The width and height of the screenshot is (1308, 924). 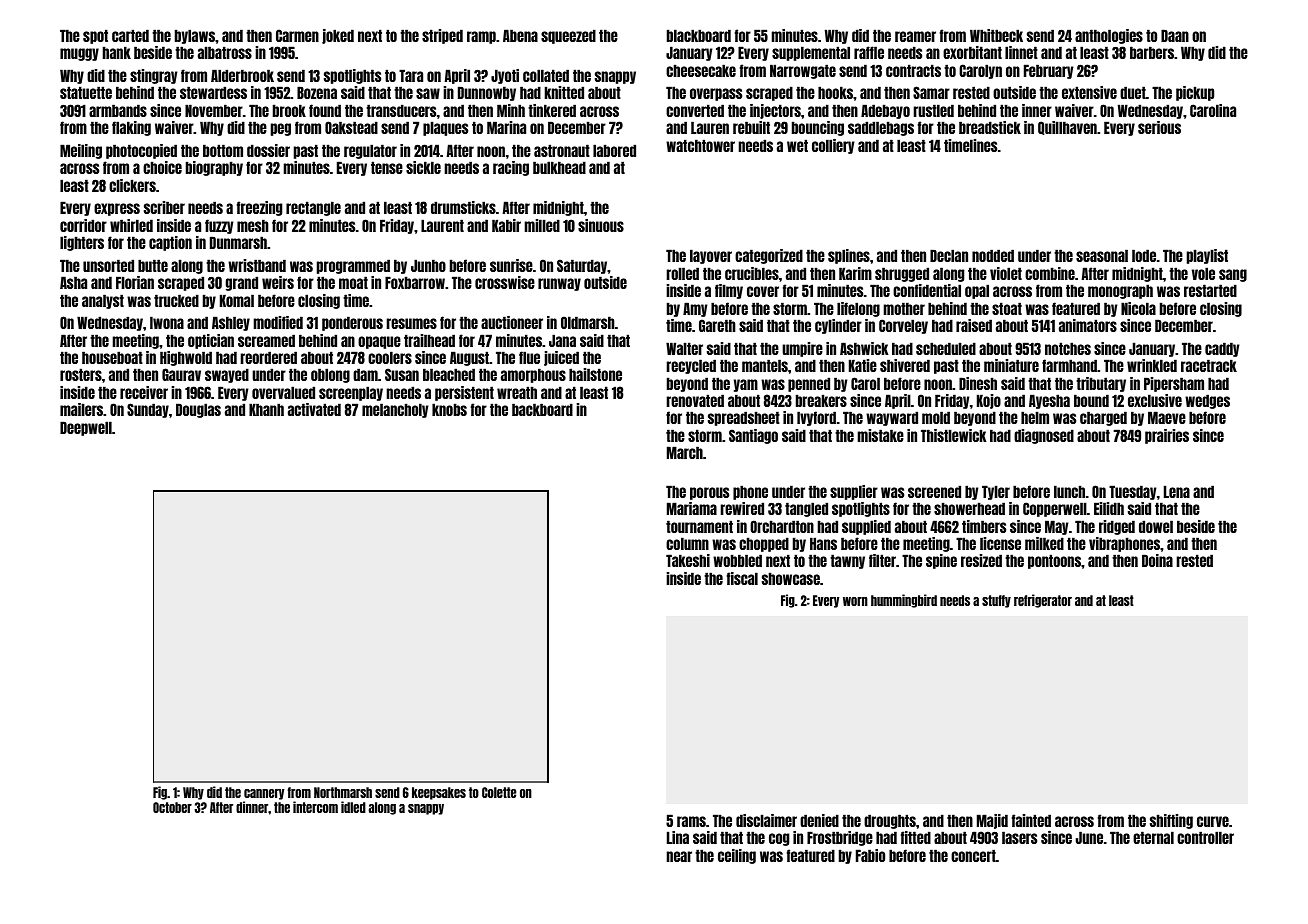 What do you see at coordinates (1159, 127) in the screenshot?
I see `serious` at bounding box center [1159, 127].
